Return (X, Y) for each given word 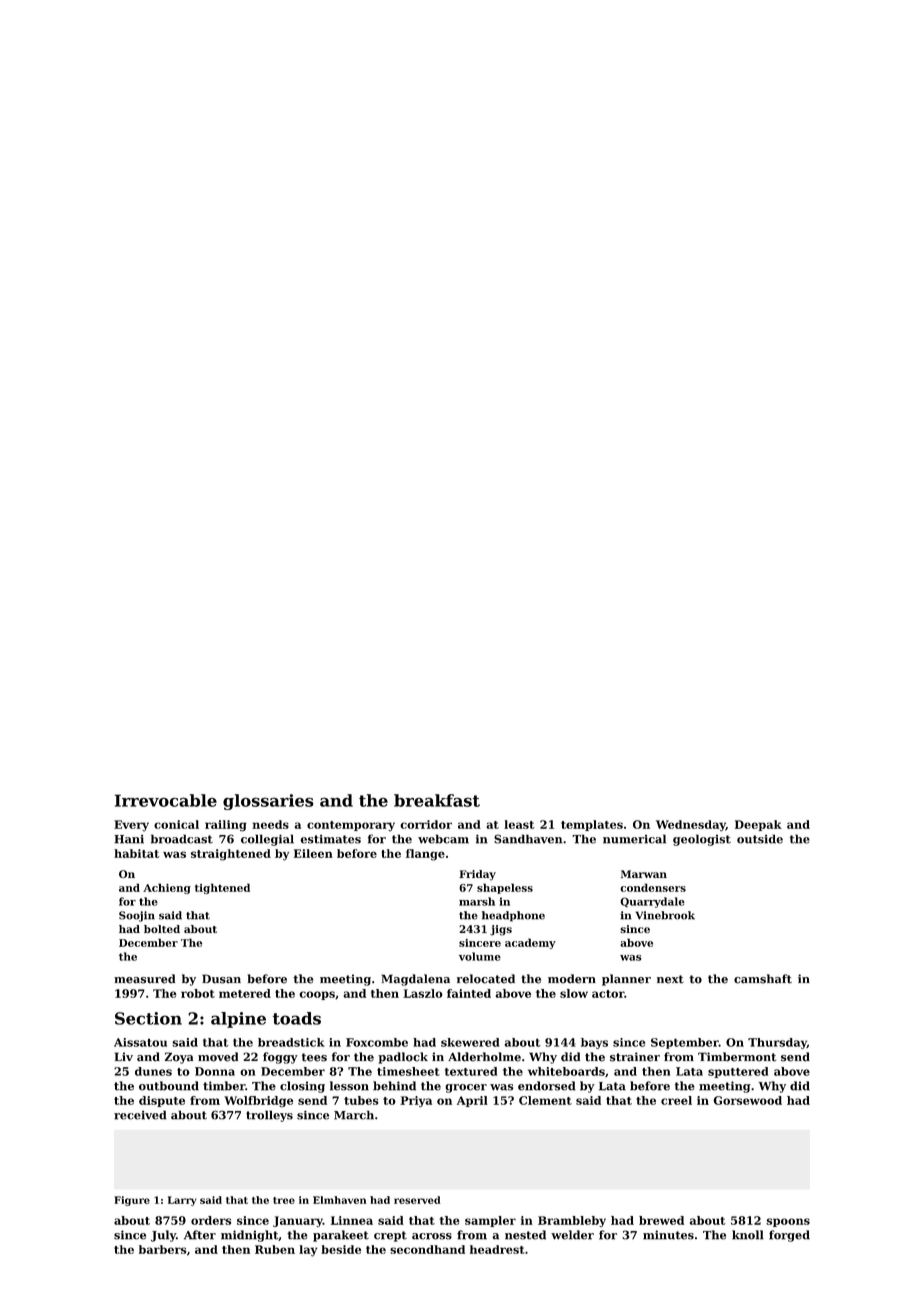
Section (148, 1018)
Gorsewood (747, 1100)
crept (390, 1236)
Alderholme (484, 1057)
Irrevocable (166, 800)
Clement (545, 1100)
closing (302, 1087)
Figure (132, 1201)
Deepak (758, 825)
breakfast (437, 800)
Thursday (777, 1043)
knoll (748, 1235)
